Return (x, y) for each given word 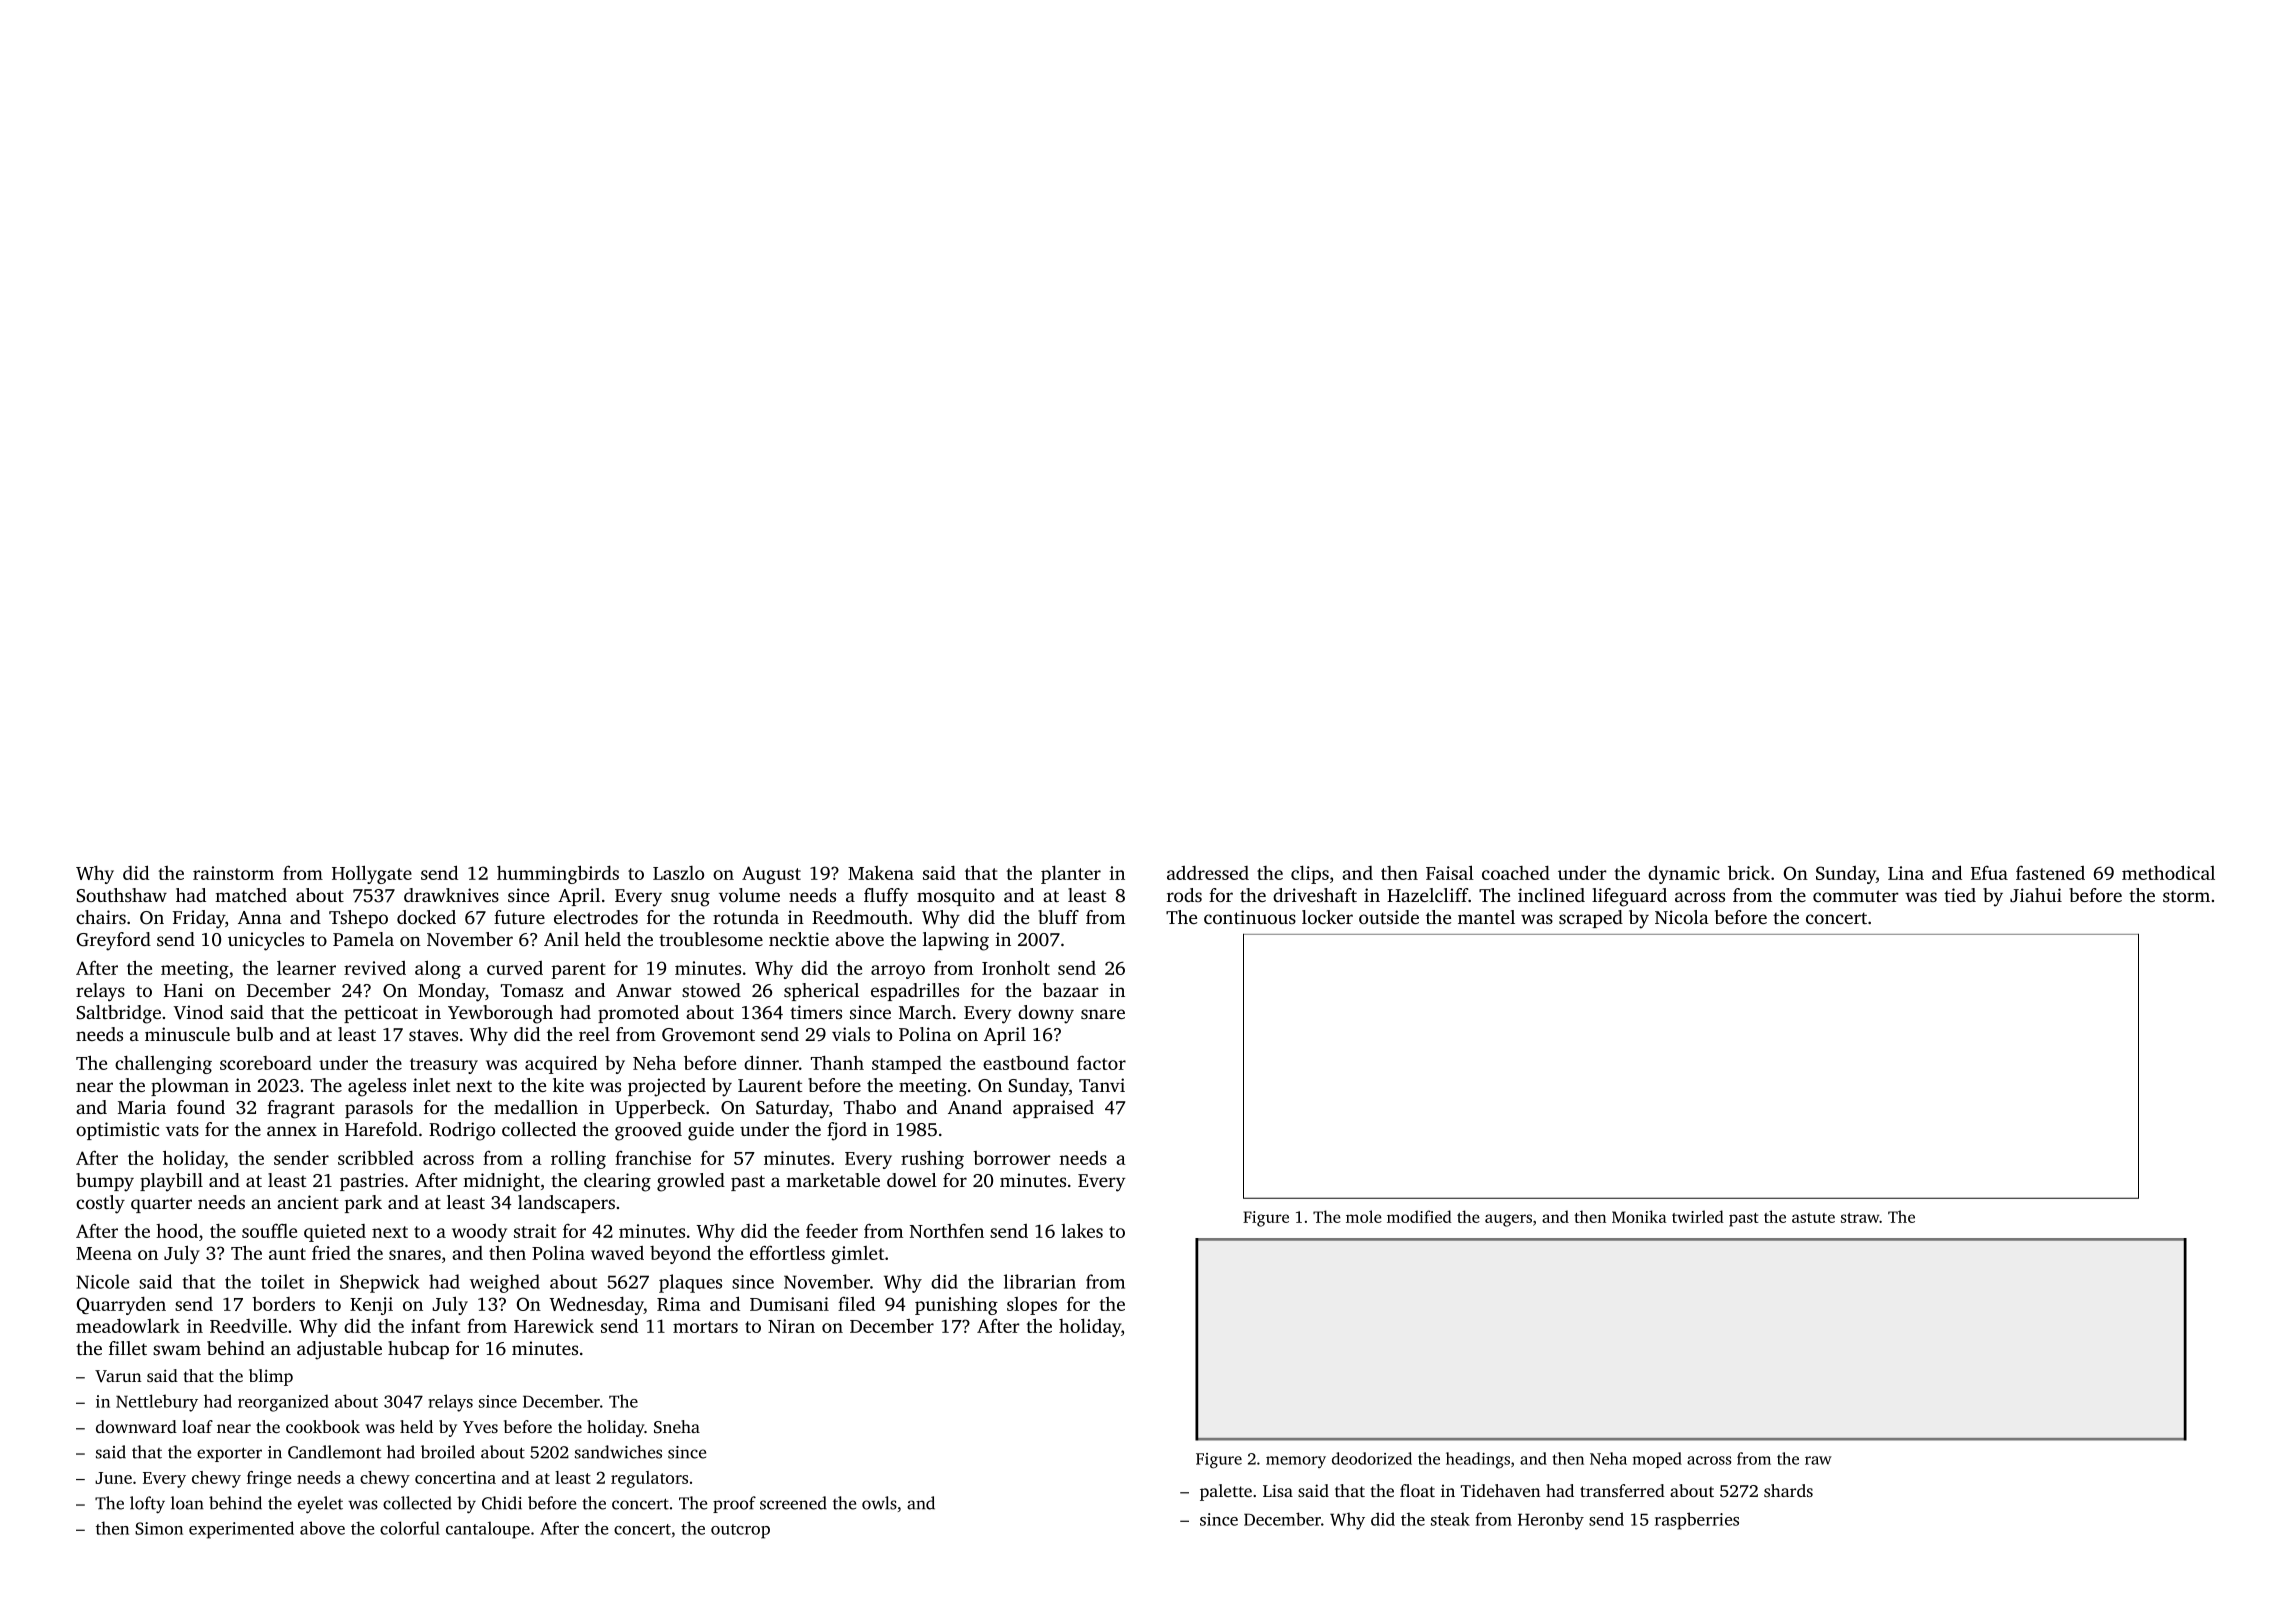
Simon (159, 1528)
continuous (1250, 917)
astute (1813, 1218)
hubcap (418, 1350)
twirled (1698, 1216)
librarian (1040, 1281)
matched (251, 895)
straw (1860, 1218)
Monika (1639, 1216)
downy (1046, 1014)
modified (1419, 1216)
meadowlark (128, 1325)
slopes (1032, 1306)
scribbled (376, 1157)
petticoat (381, 1014)
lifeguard (1629, 897)
